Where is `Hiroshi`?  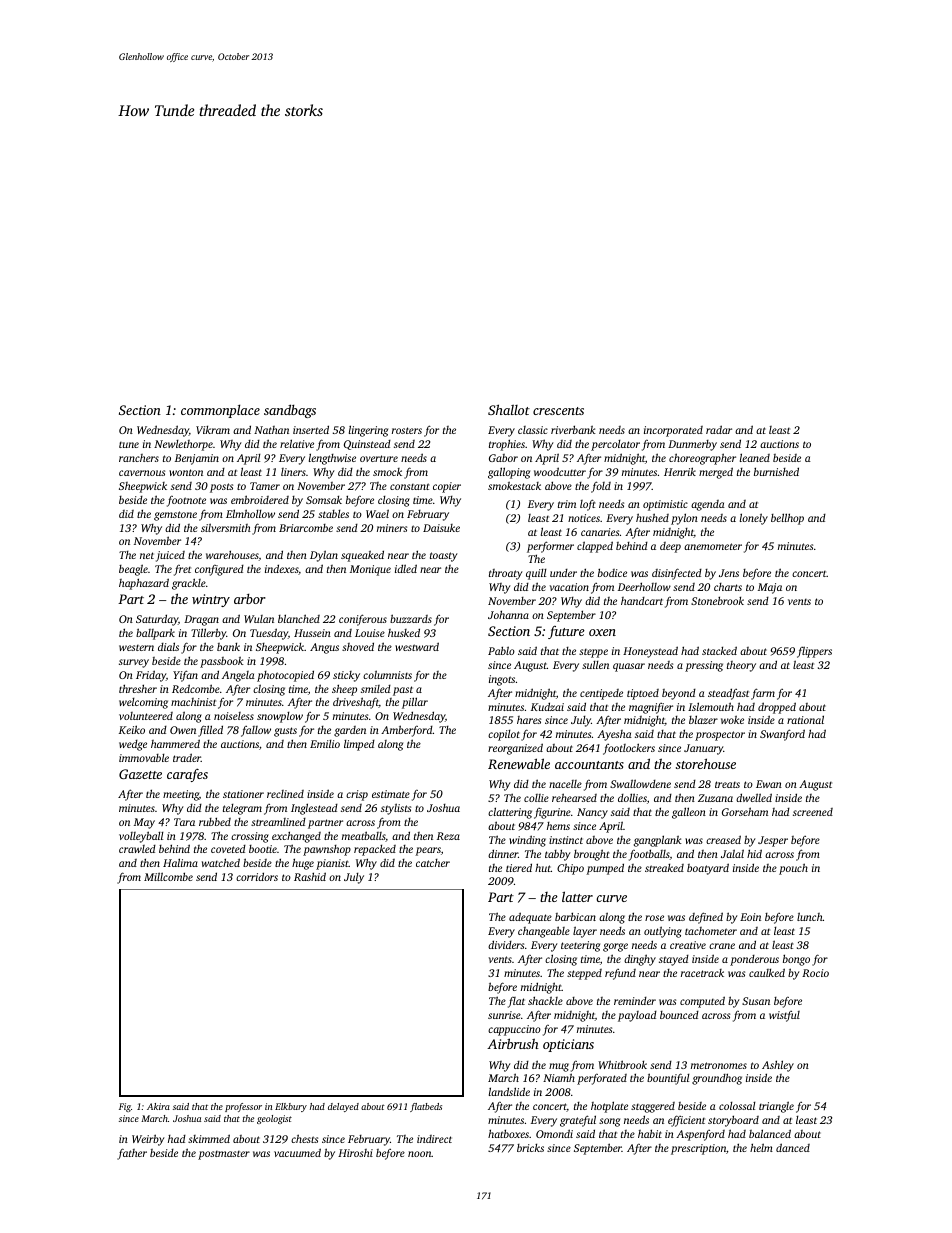 Hiroshi is located at coordinates (355, 1153).
